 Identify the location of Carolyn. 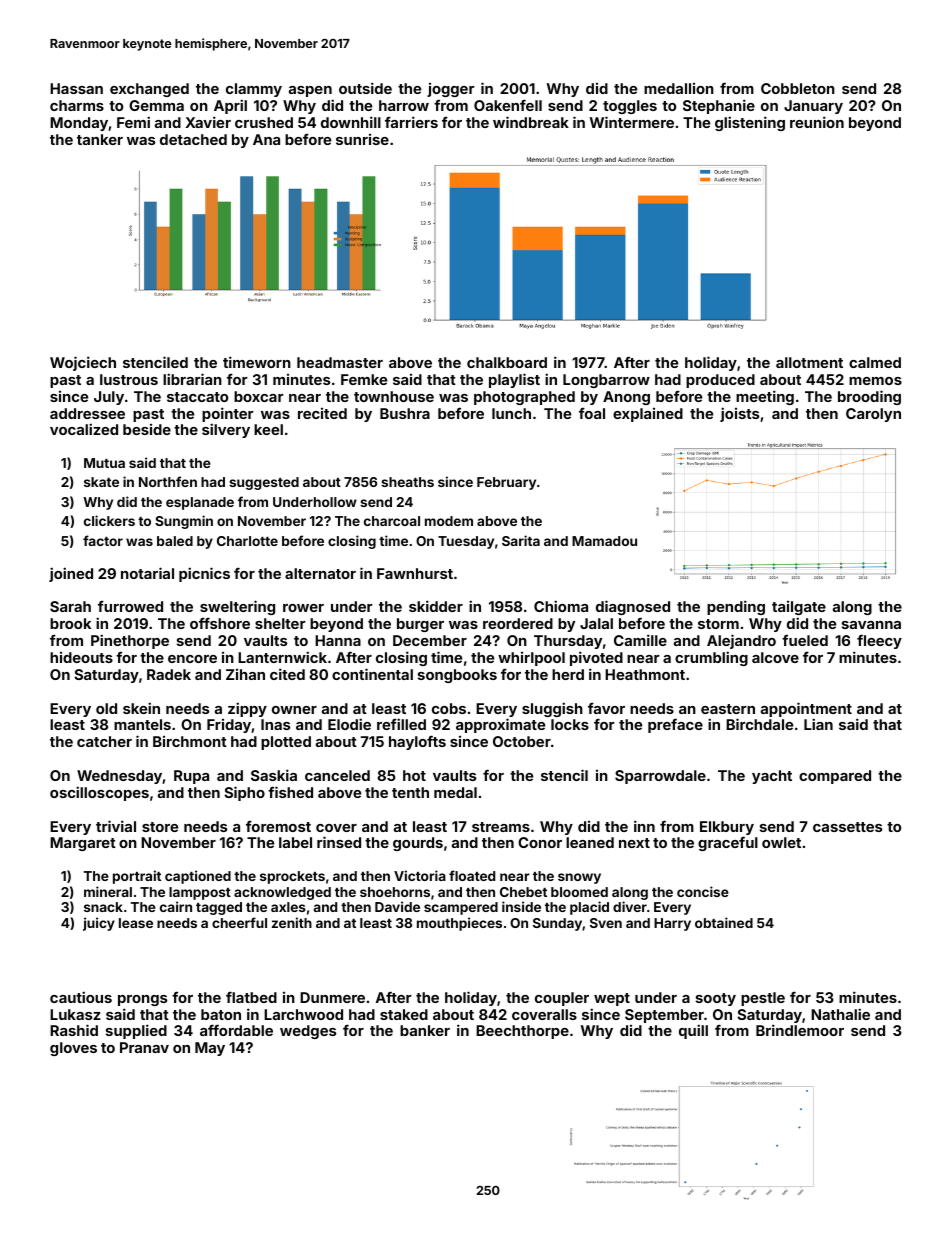
(873, 415).
